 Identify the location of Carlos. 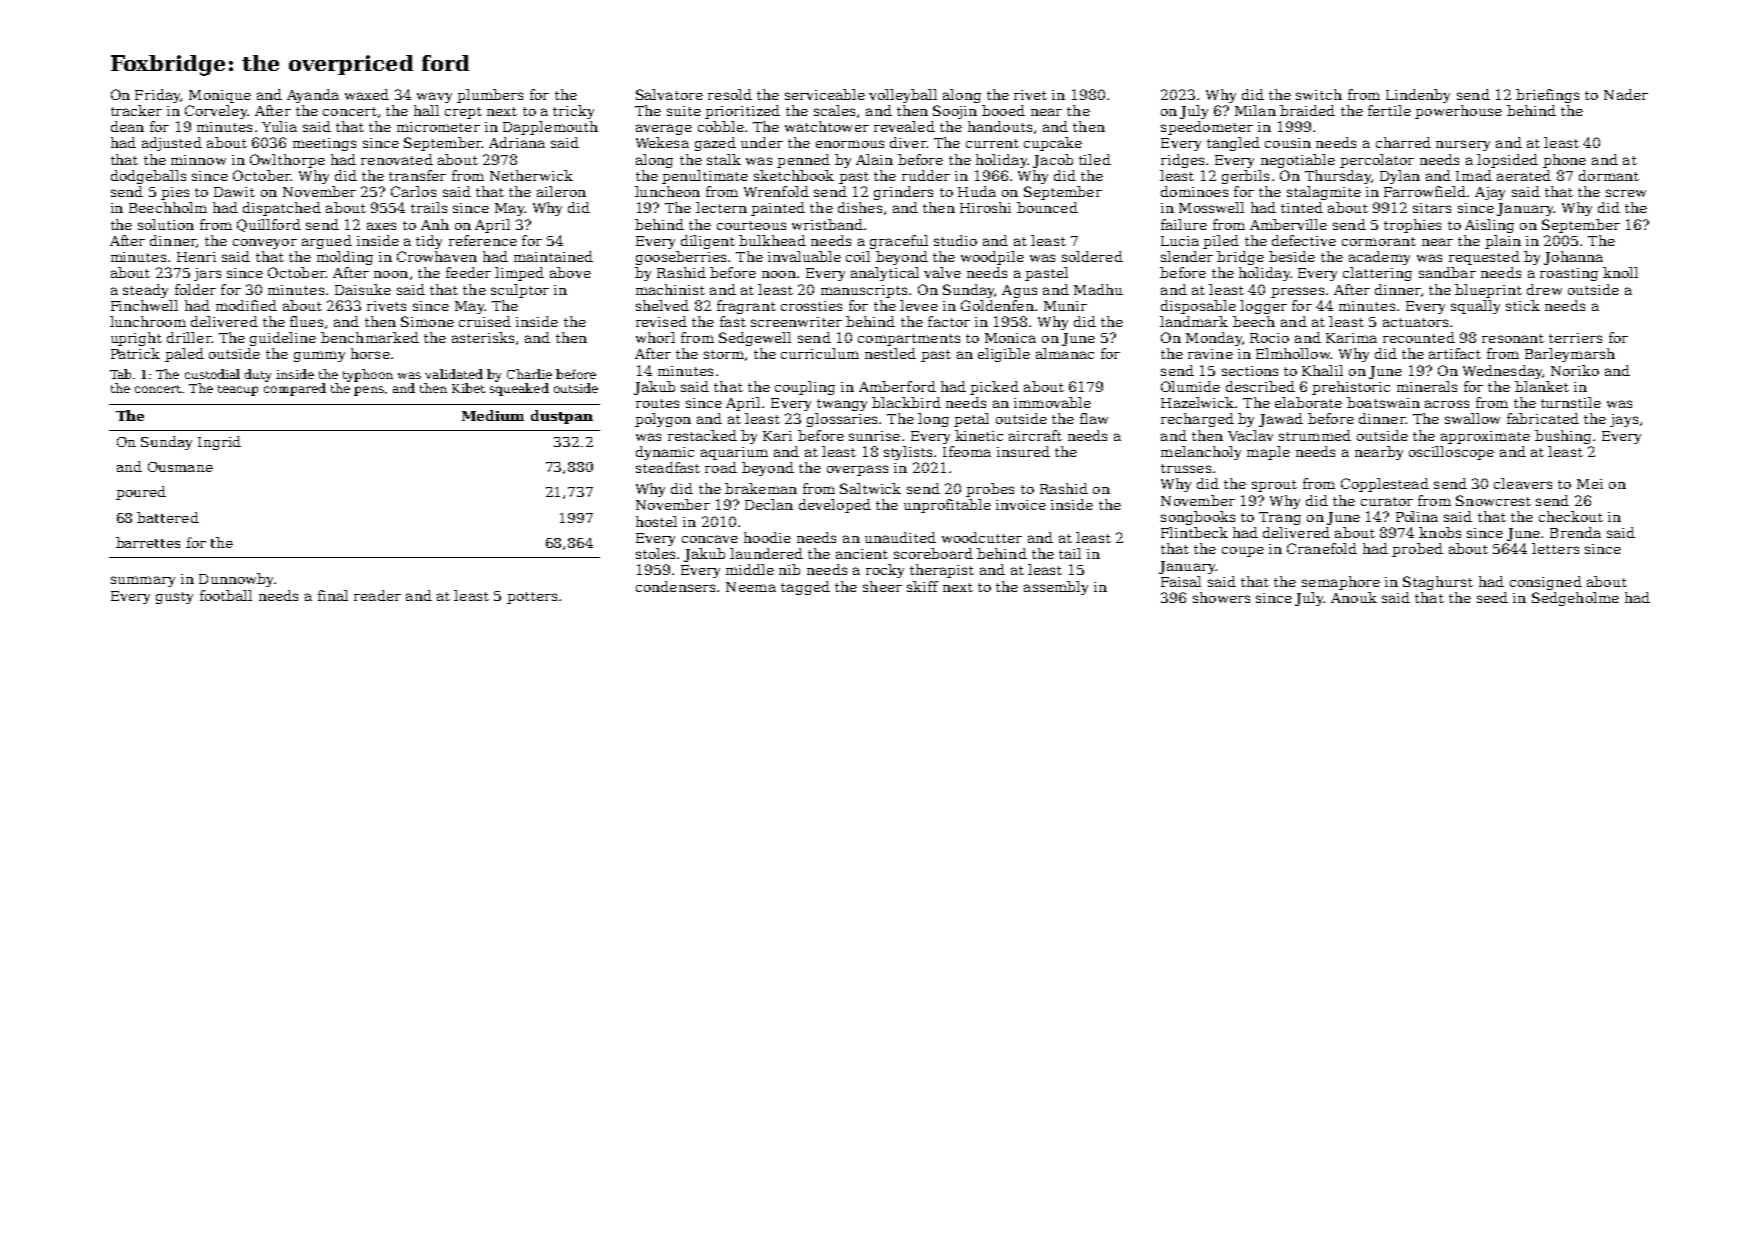
(413, 191).
